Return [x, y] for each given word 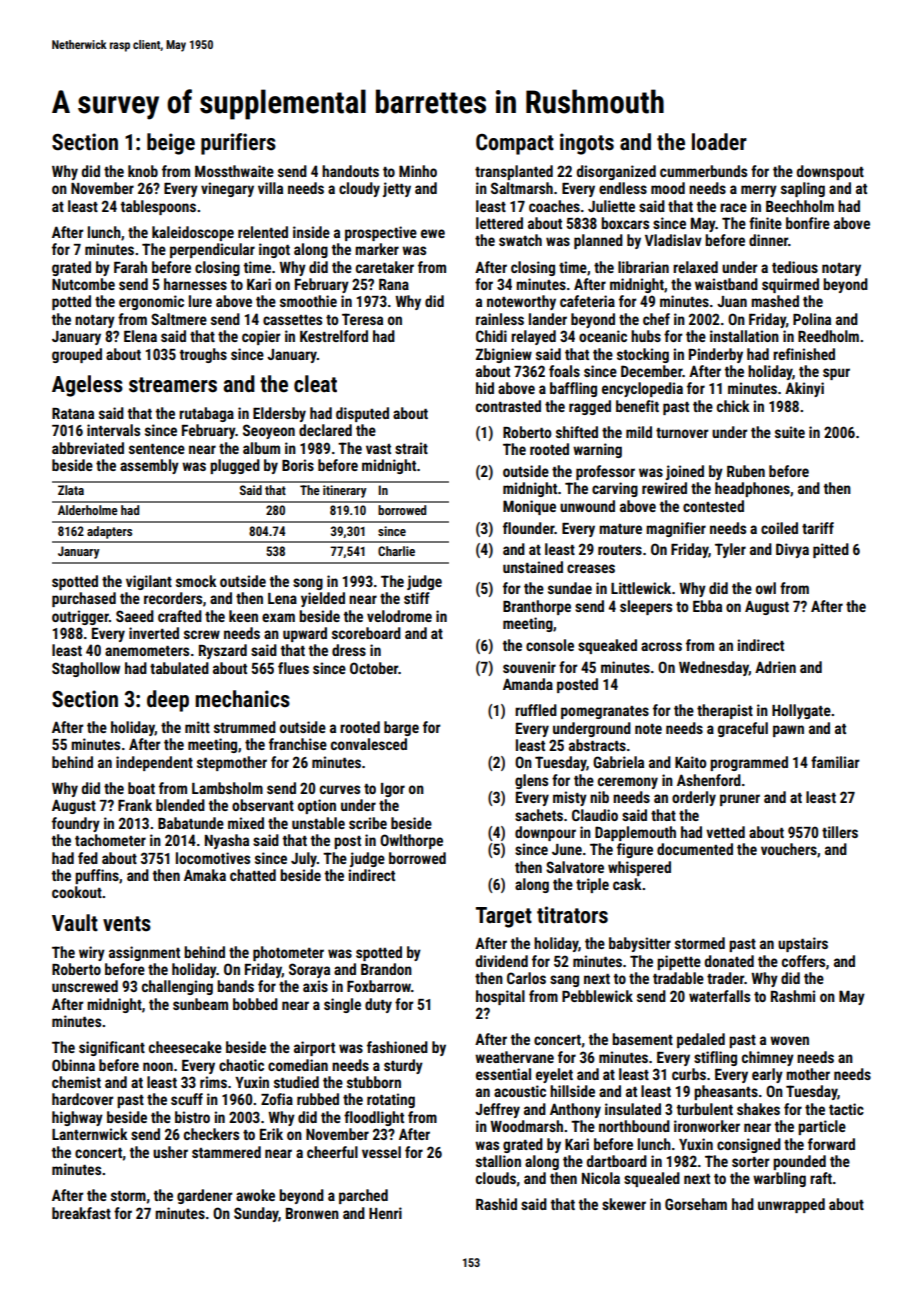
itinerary [345, 491]
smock [196, 581]
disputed [362, 414]
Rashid [496, 1204]
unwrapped [791, 1205]
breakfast [81, 1213]
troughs [203, 355]
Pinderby [716, 355]
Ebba [707, 606]
